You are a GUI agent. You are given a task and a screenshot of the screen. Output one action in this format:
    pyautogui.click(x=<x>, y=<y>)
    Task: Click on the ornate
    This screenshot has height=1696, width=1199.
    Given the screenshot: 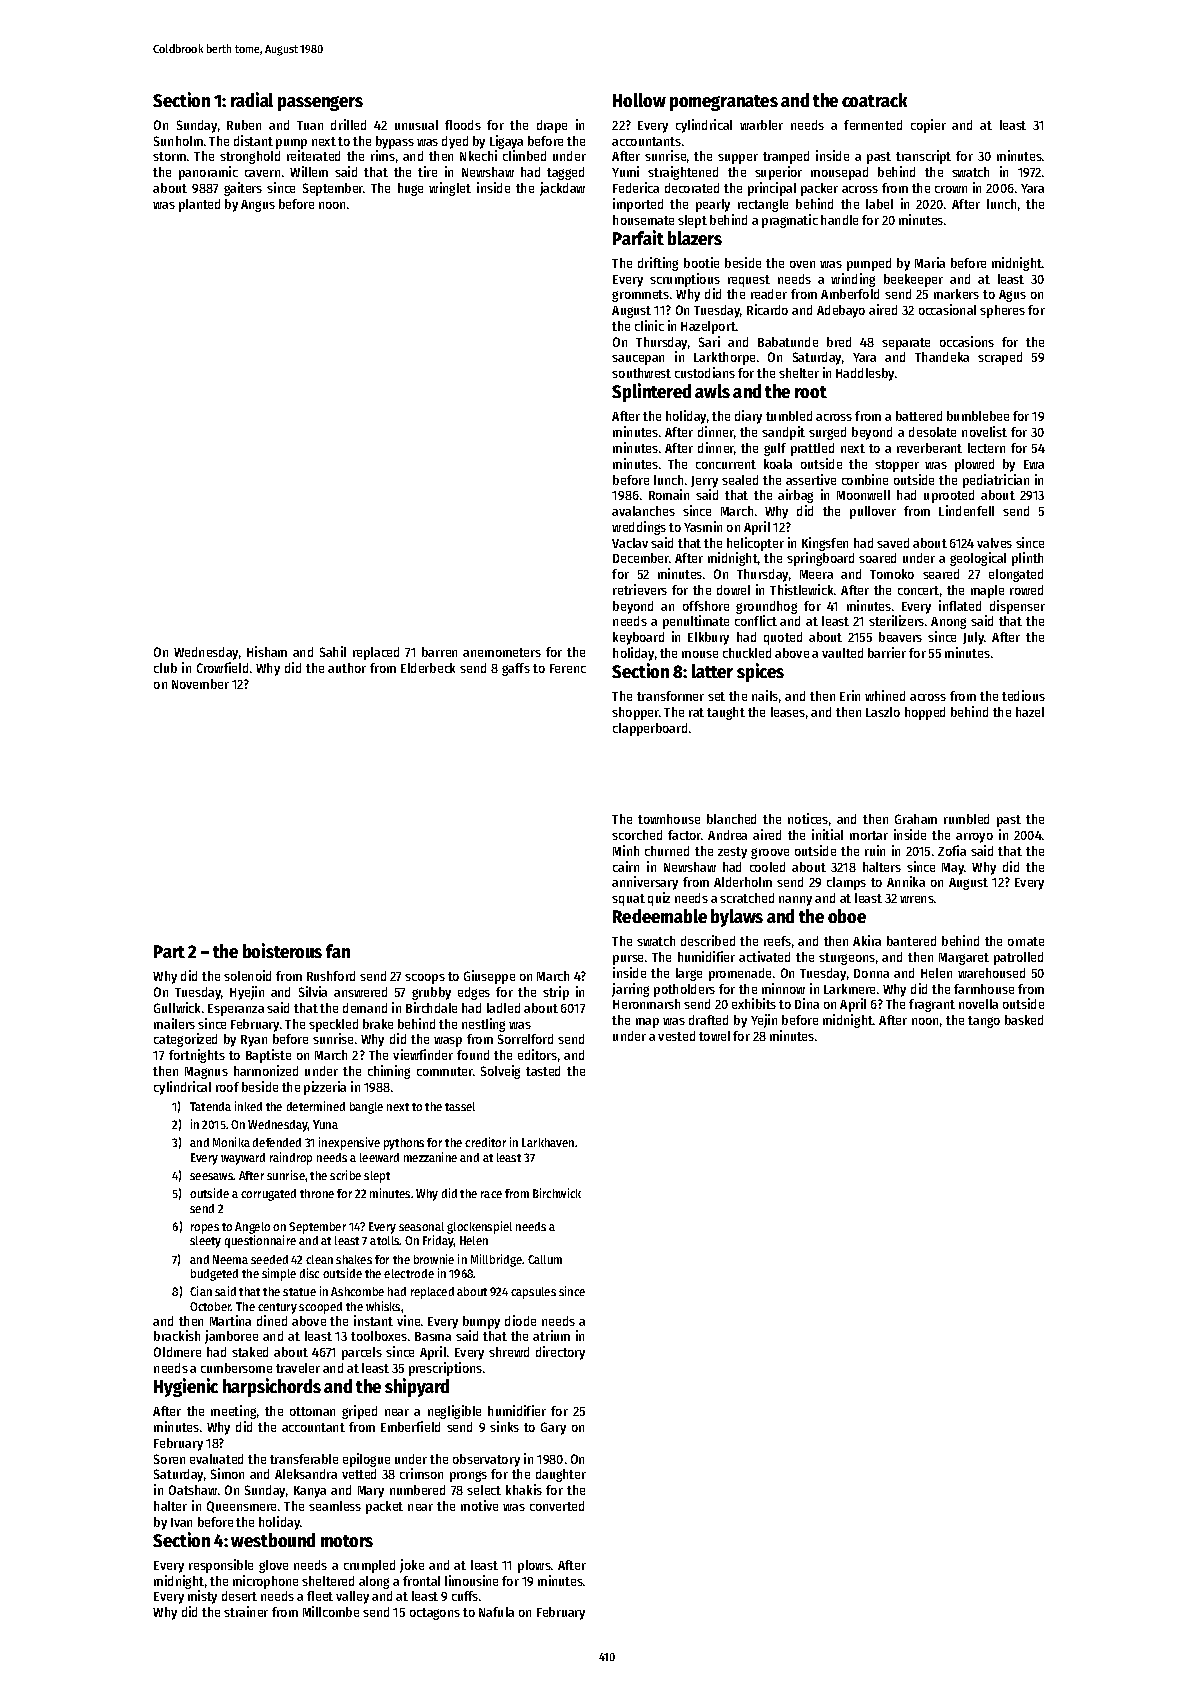 What is the action you would take?
    pyautogui.click(x=1026, y=941)
